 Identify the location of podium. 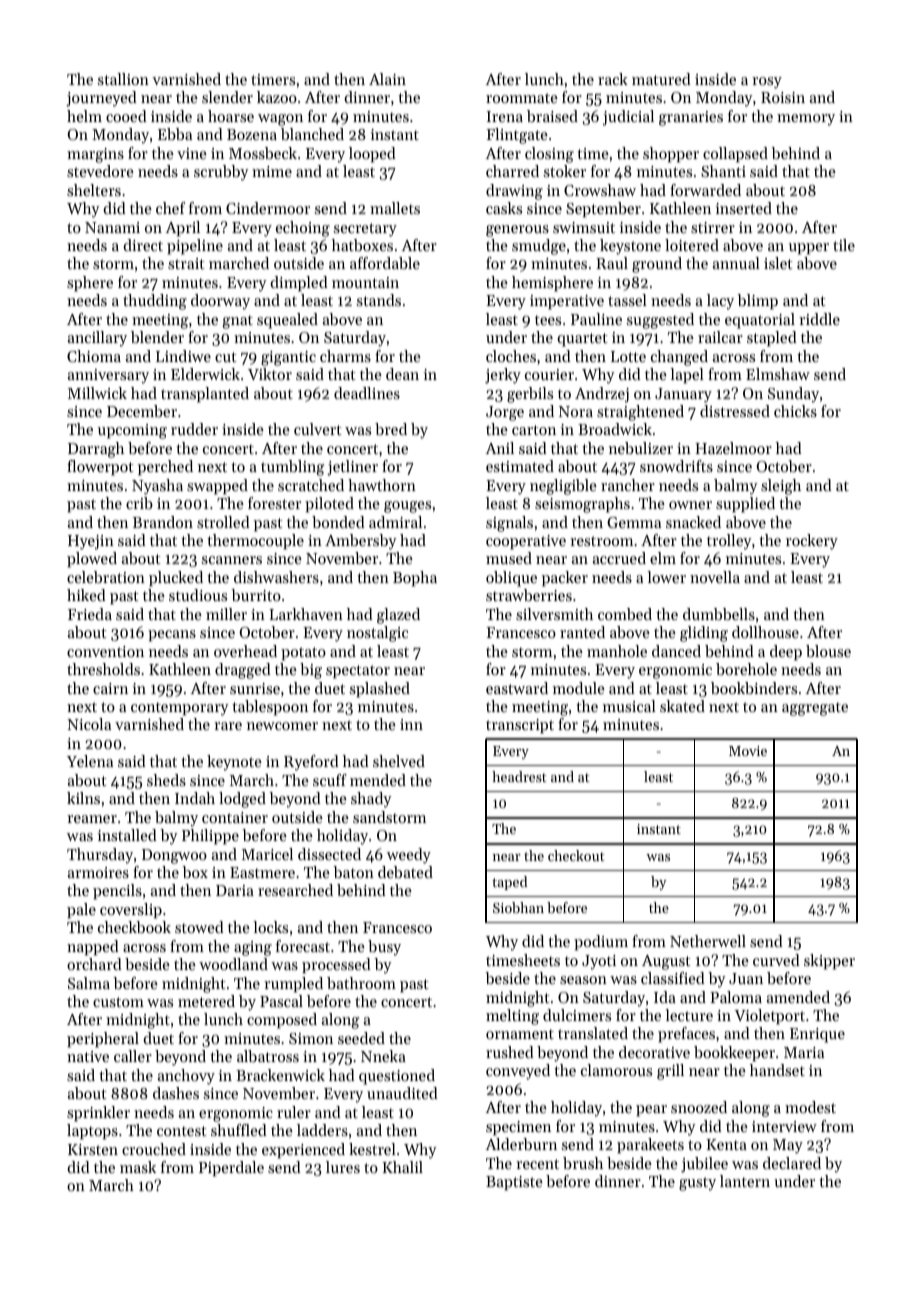
(601, 943).
